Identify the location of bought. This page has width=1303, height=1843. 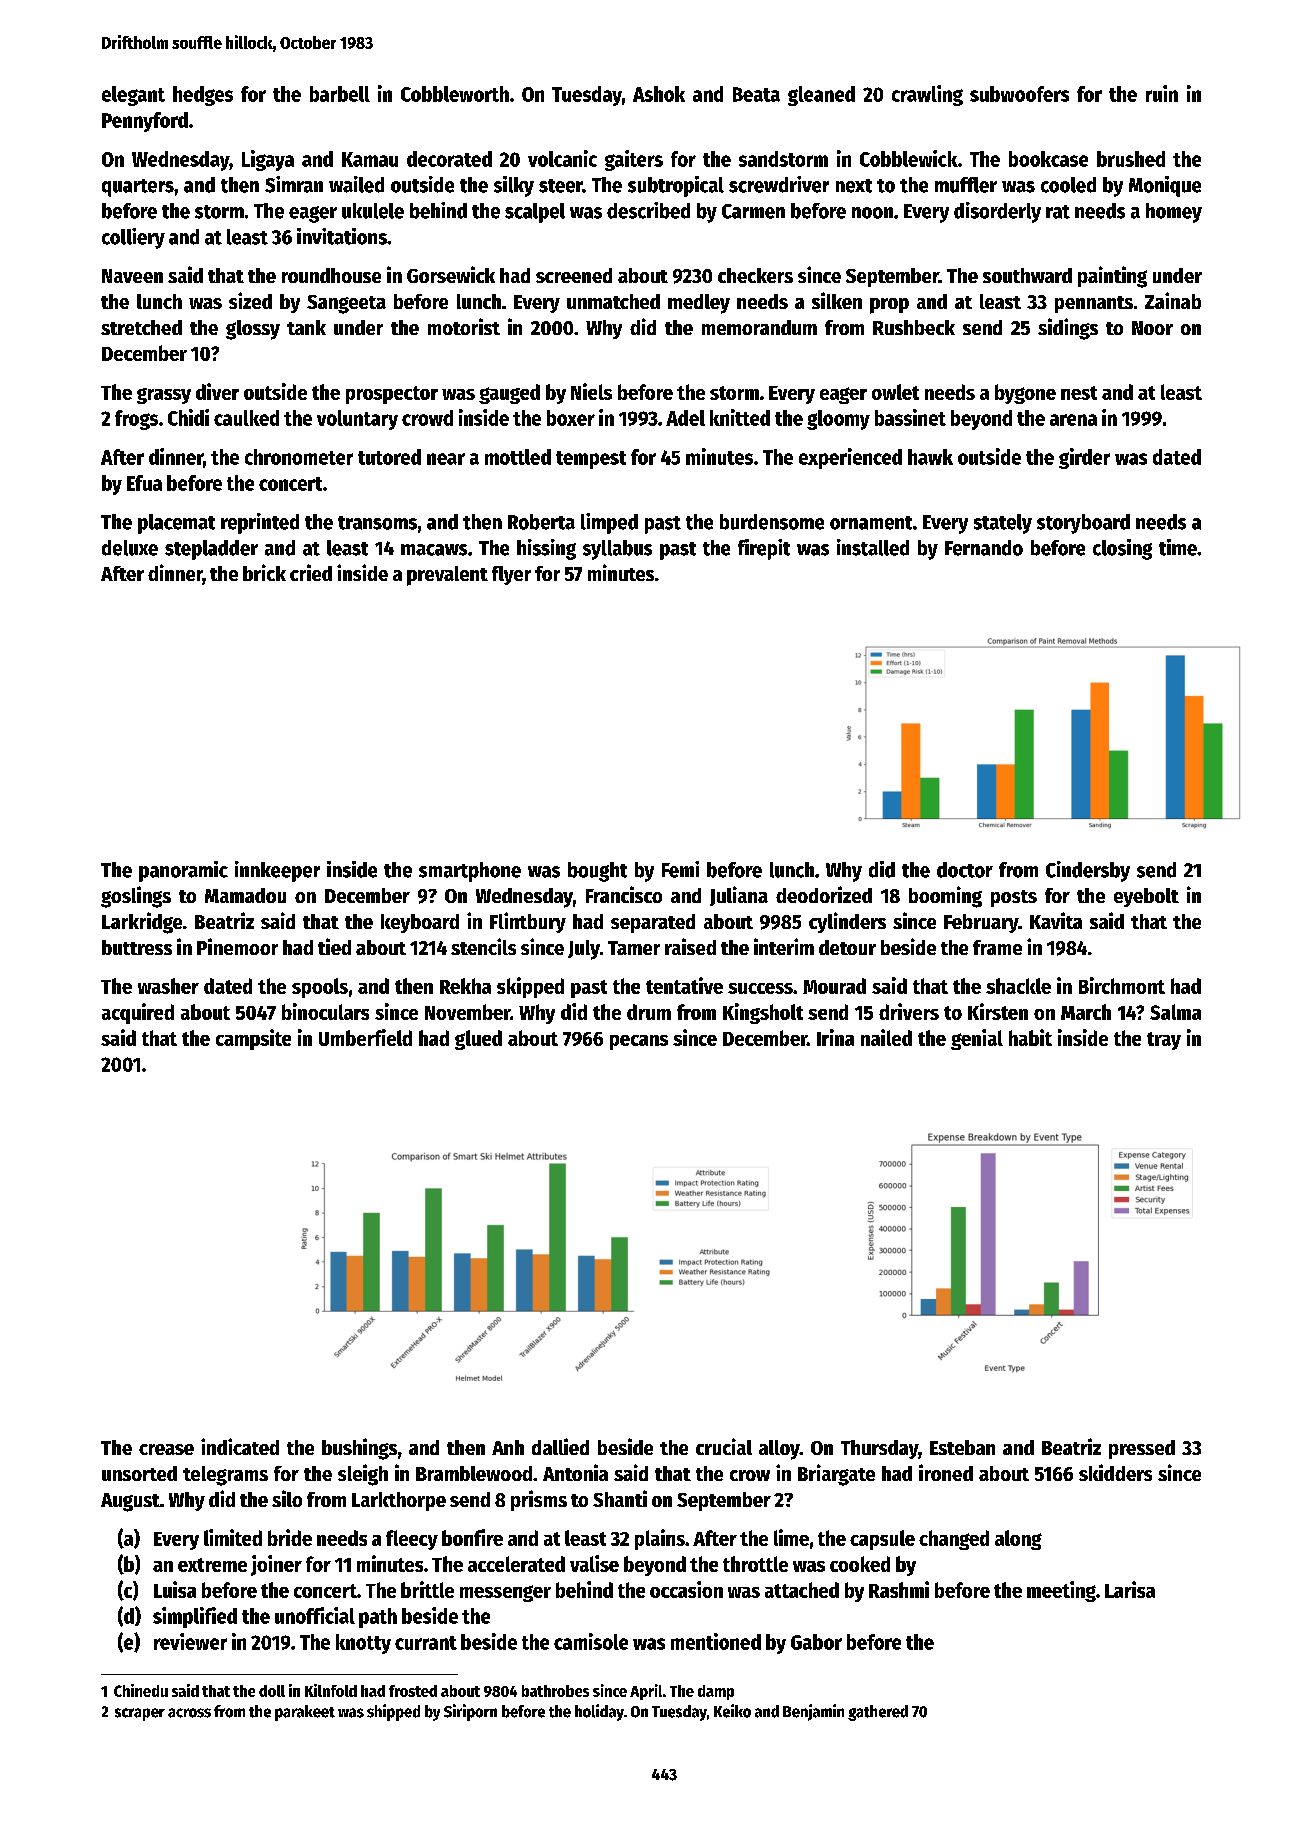
(597, 872).
